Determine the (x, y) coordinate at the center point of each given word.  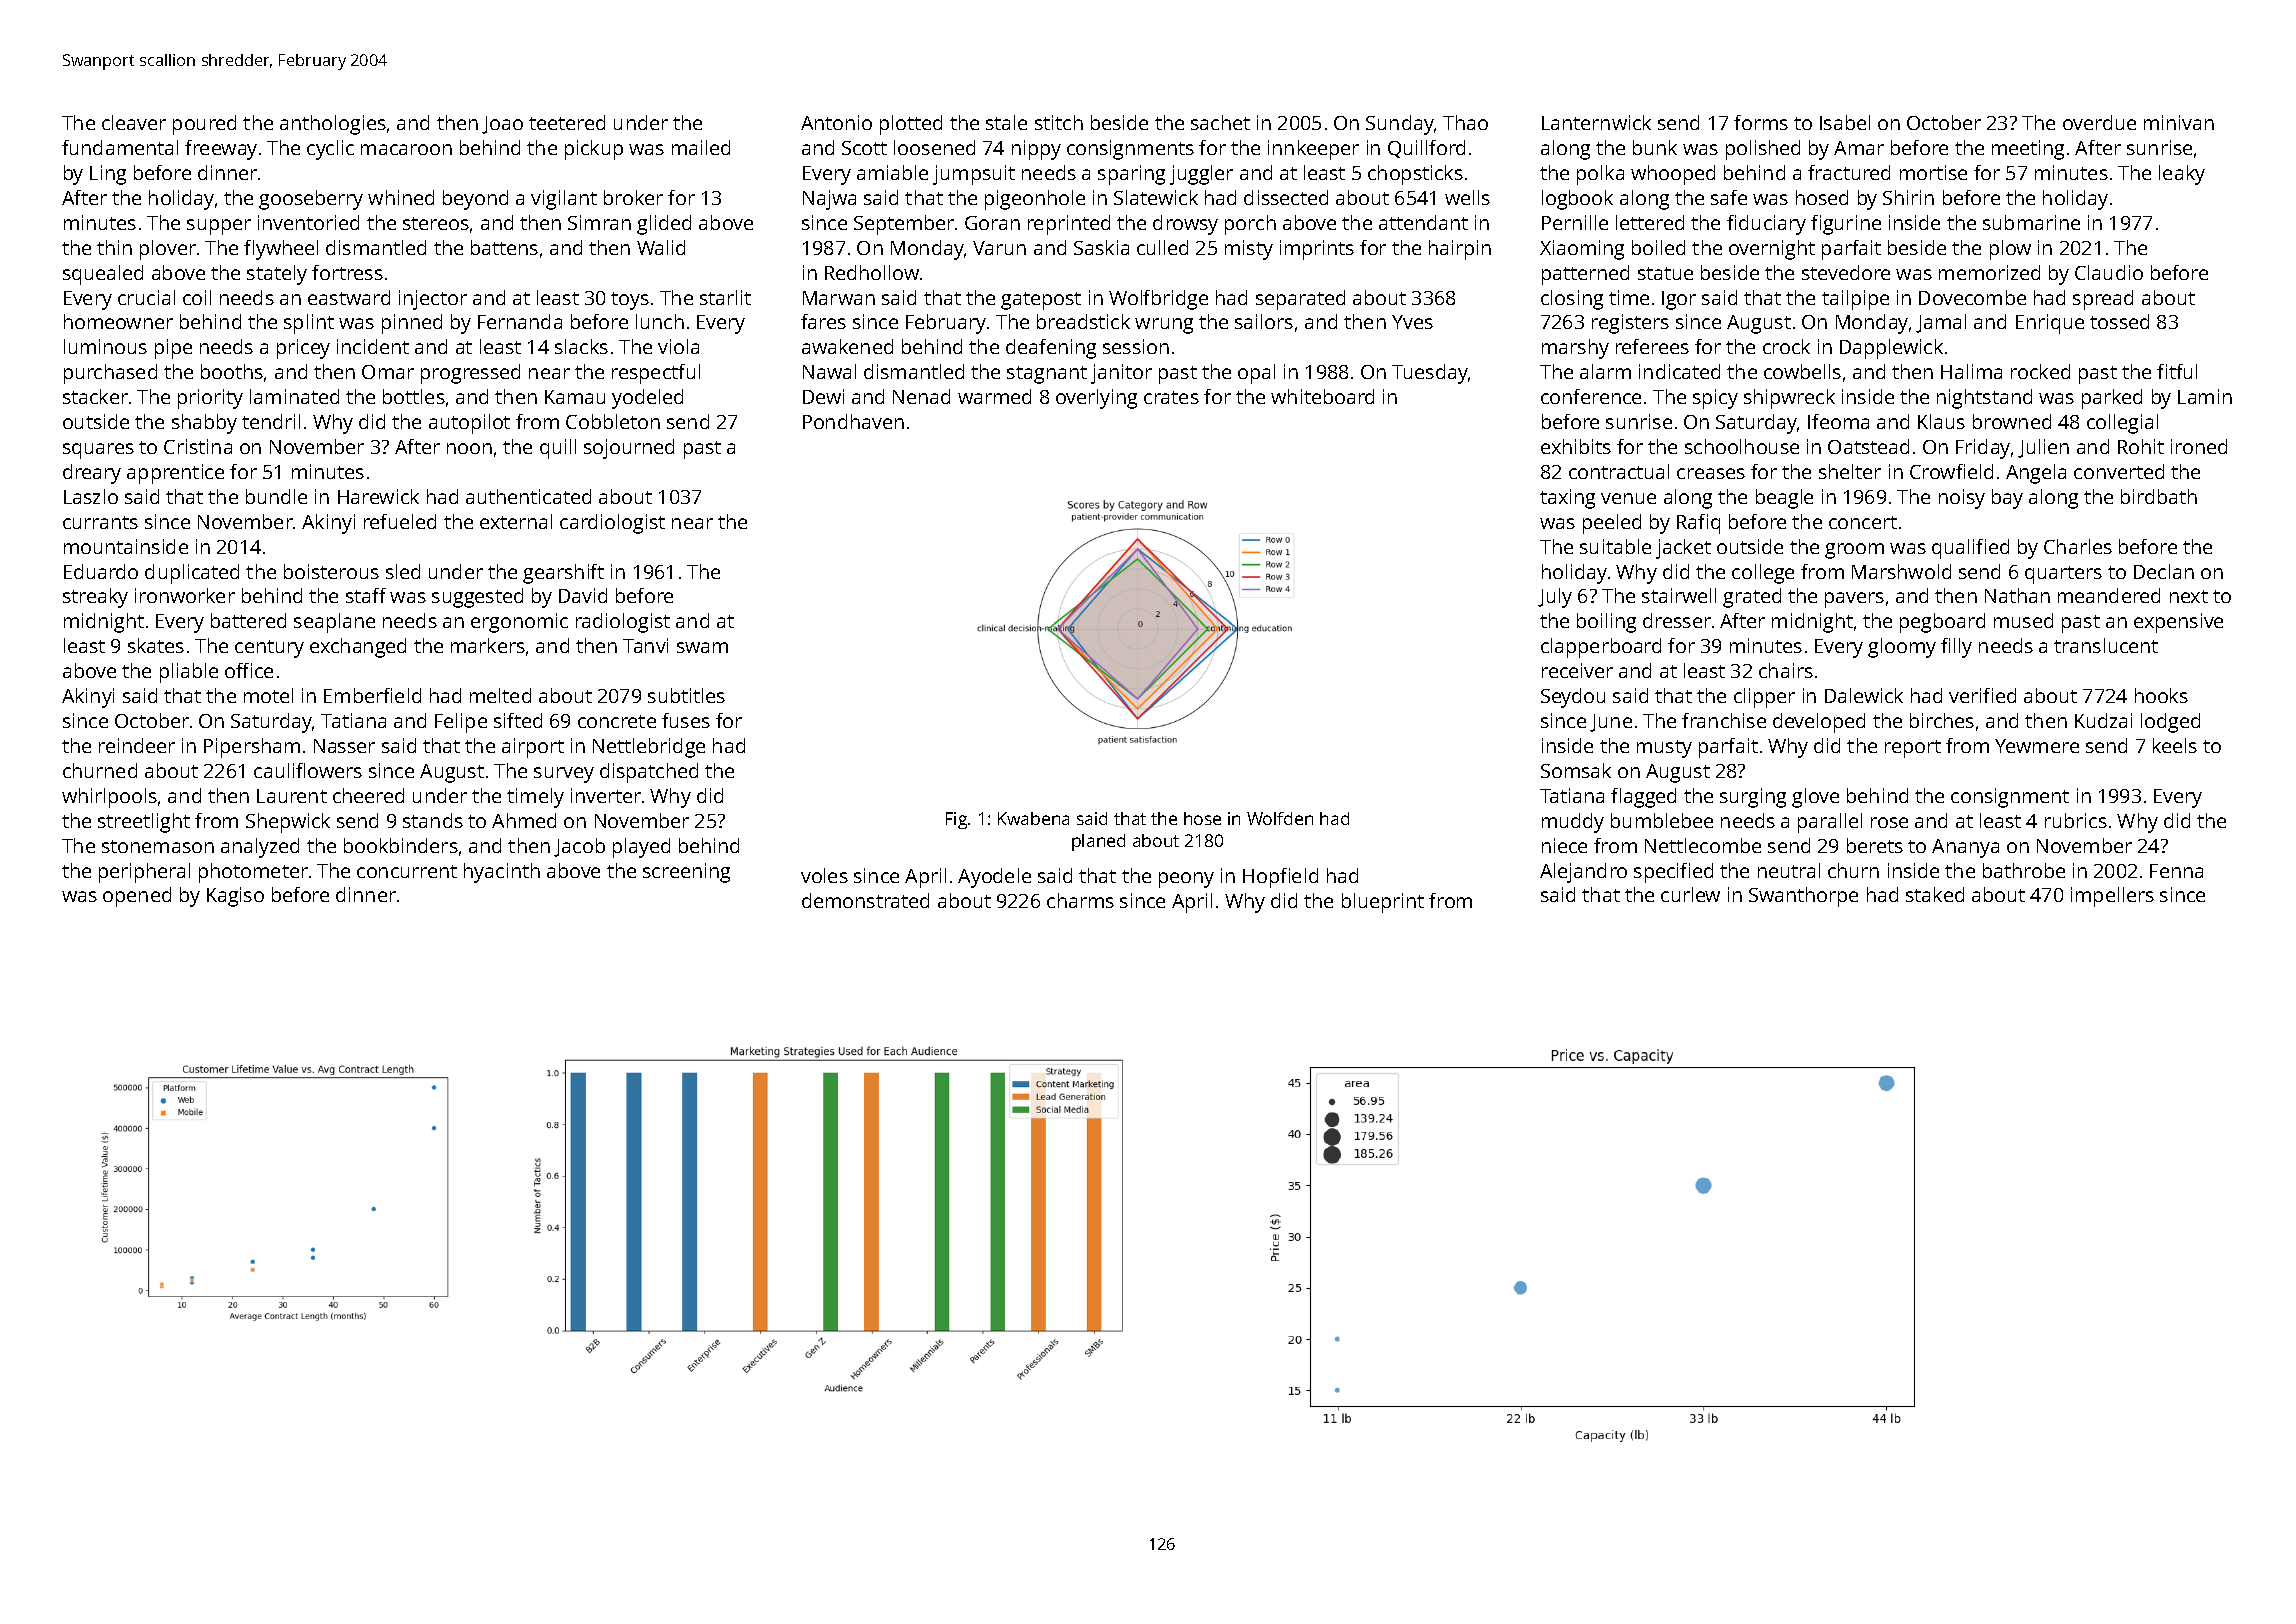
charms (1080, 900)
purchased (110, 374)
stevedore (1846, 272)
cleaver (134, 122)
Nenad (921, 396)
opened (137, 897)
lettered (1650, 222)
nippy (1036, 150)
